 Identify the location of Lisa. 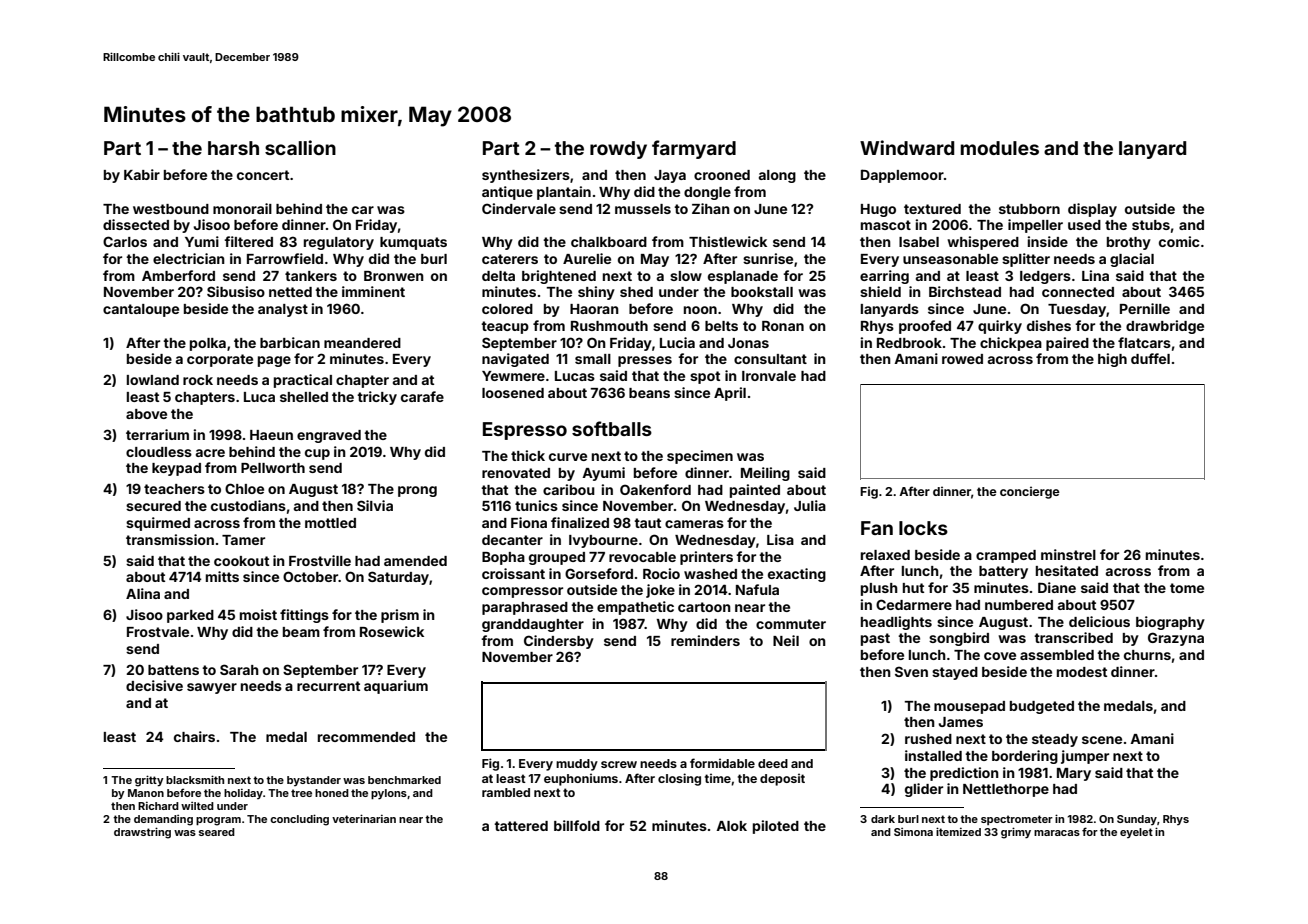
(780, 539).
